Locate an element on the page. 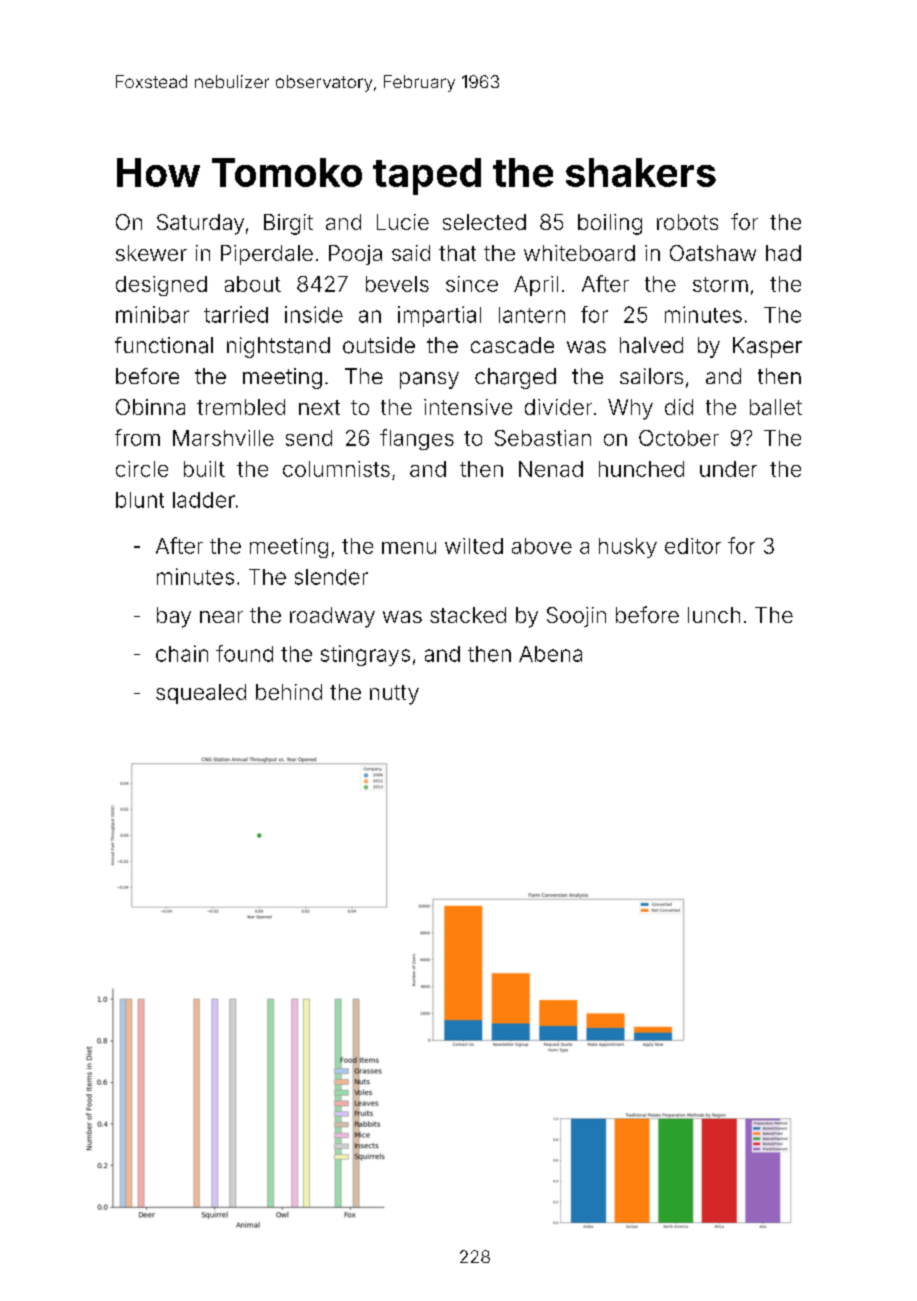 The image size is (917, 1301). boiling is located at coordinates (610, 224).
